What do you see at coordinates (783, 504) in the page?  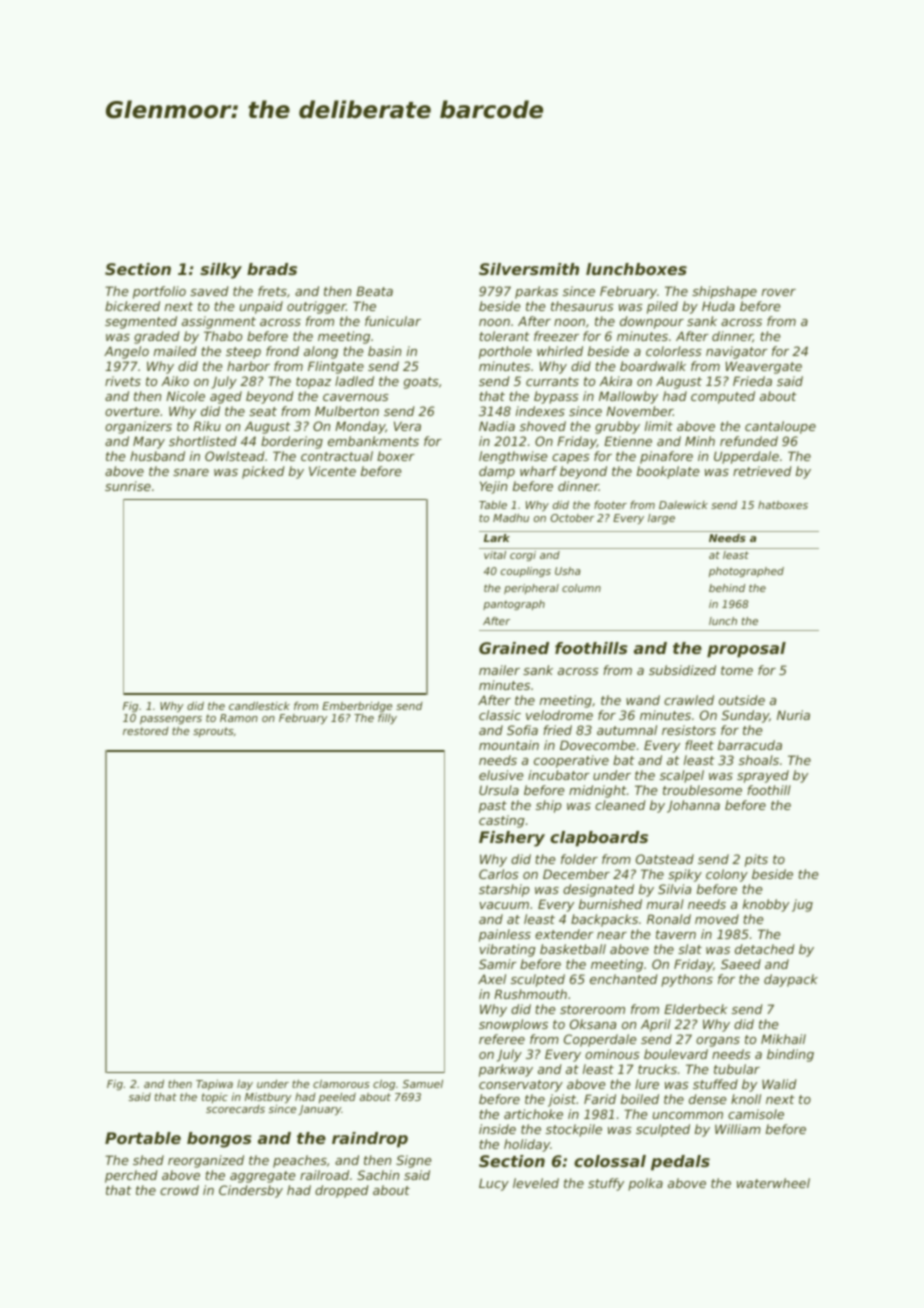 I see `hatboxes` at bounding box center [783, 504].
